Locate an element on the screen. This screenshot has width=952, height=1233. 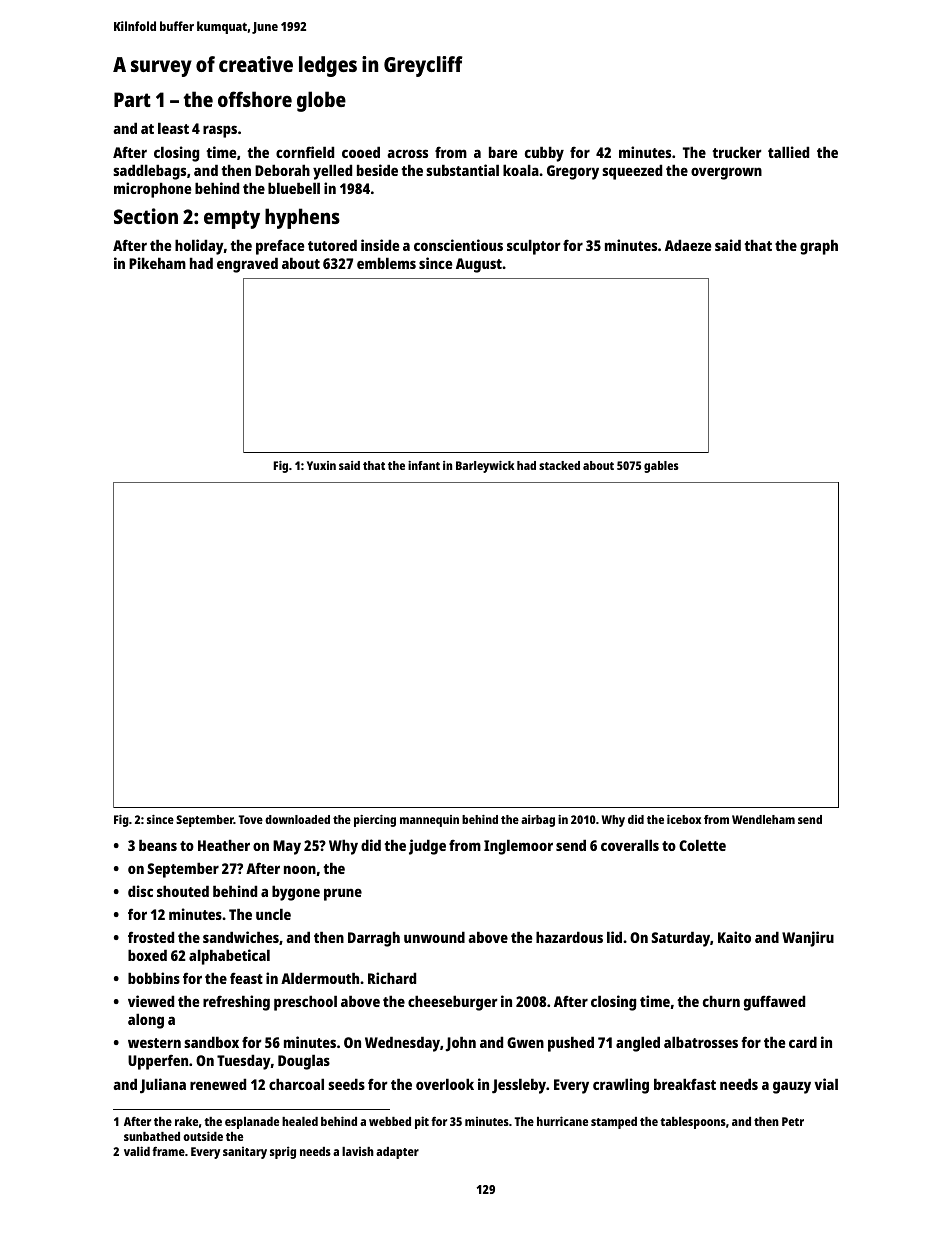
gables is located at coordinates (661, 467).
